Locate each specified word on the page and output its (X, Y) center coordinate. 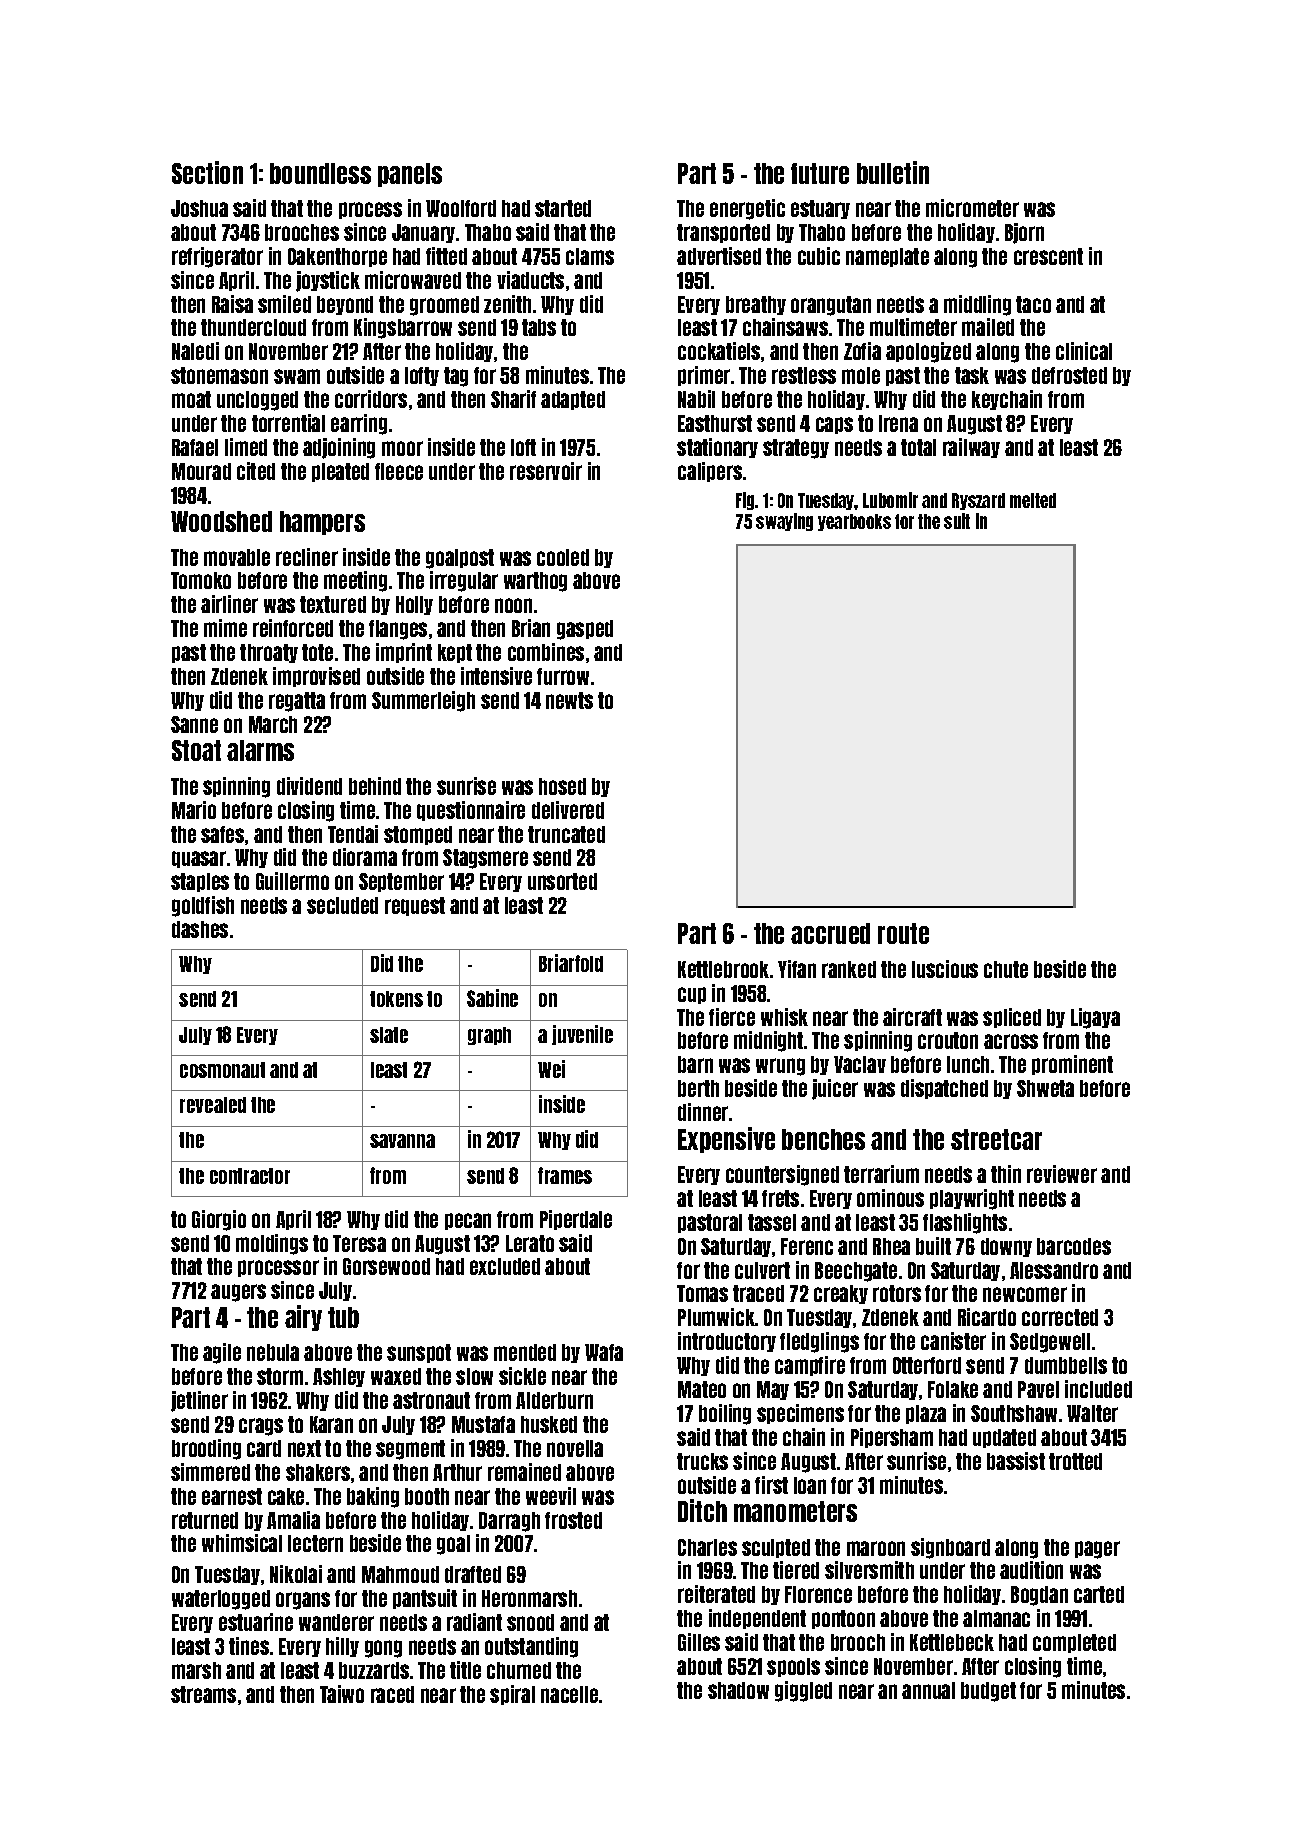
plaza (926, 1414)
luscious (945, 969)
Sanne (194, 724)
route (903, 933)
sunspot (419, 1353)
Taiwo (342, 1694)
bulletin (893, 172)
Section (207, 172)
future (820, 173)
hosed (562, 786)
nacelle (569, 1694)
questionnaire (471, 811)
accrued (830, 933)
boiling (725, 1414)
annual (928, 1690)
